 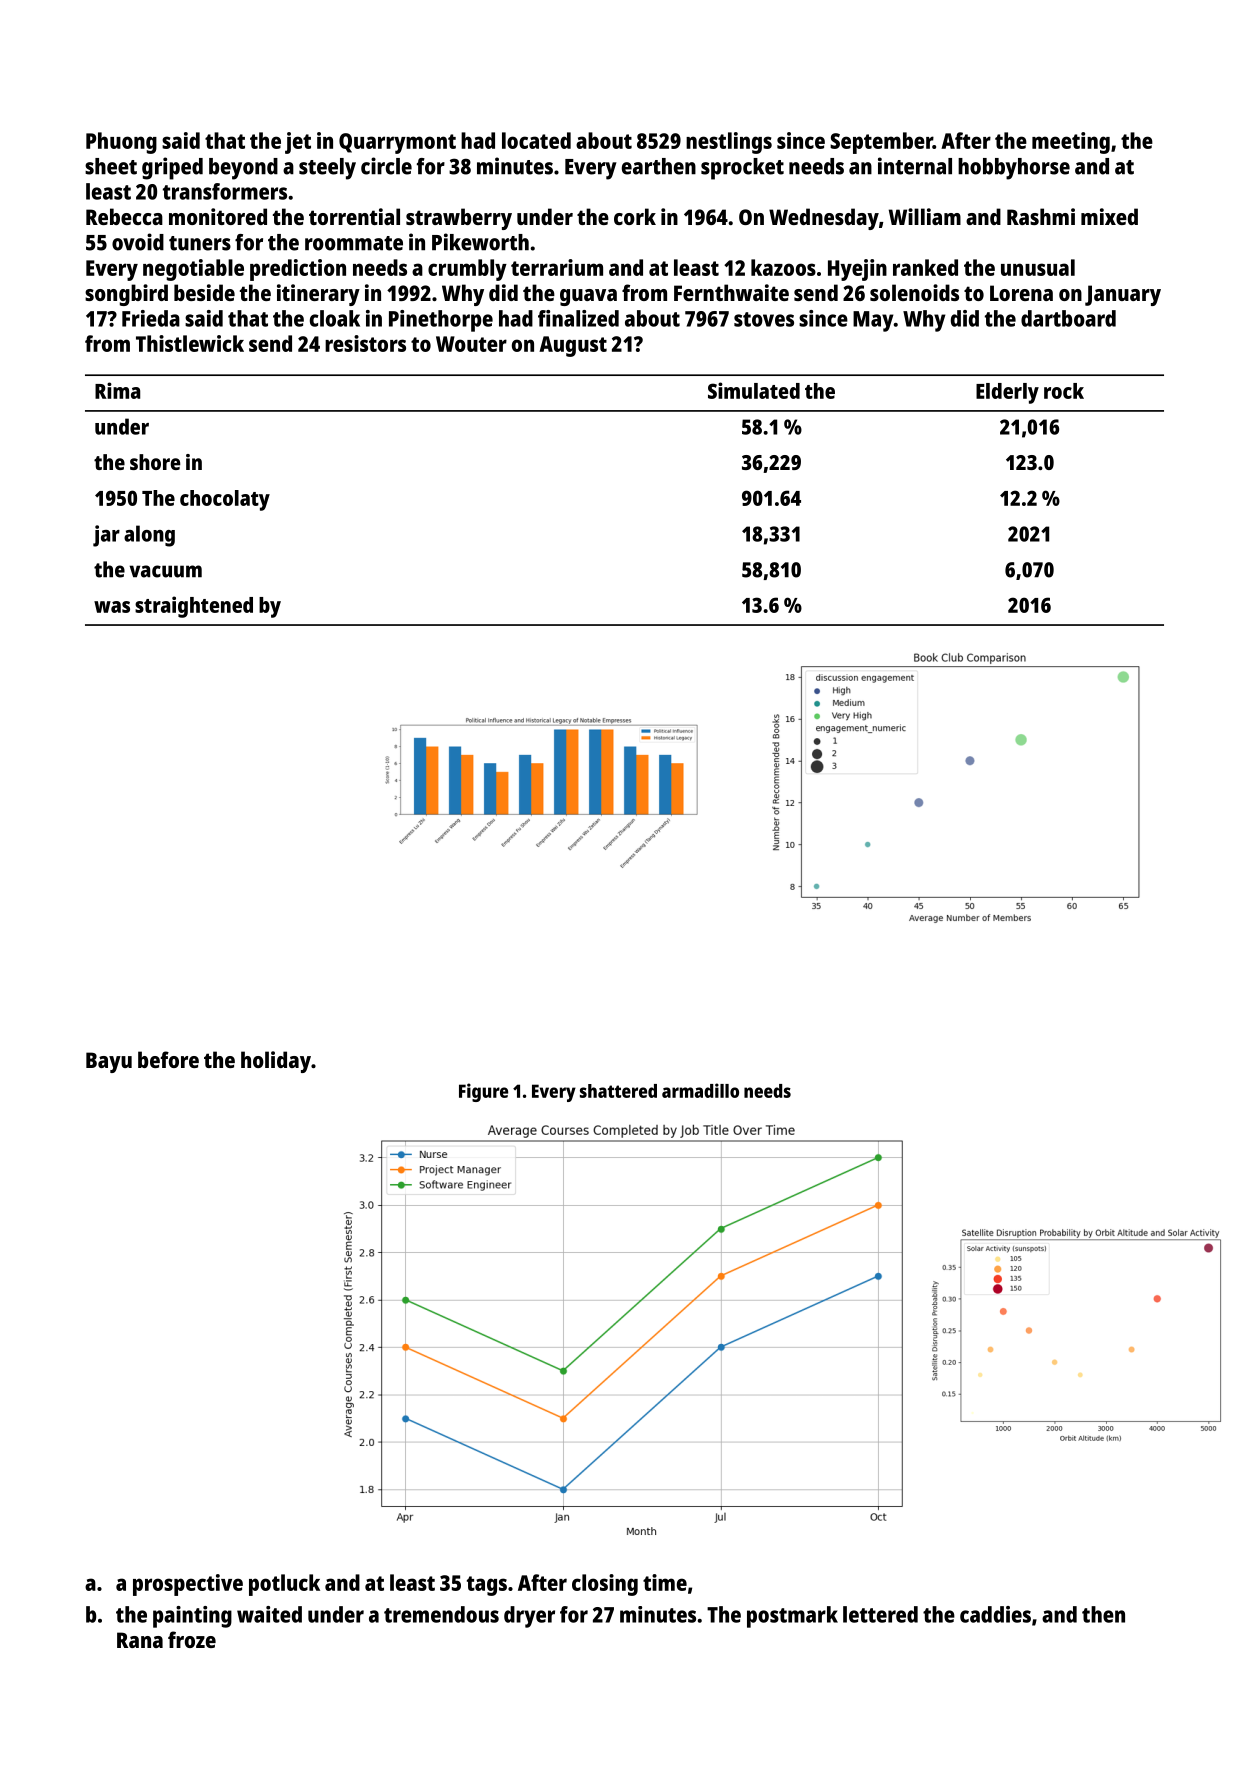 I want to click on armadillo, so click(x=700, y=1090).
